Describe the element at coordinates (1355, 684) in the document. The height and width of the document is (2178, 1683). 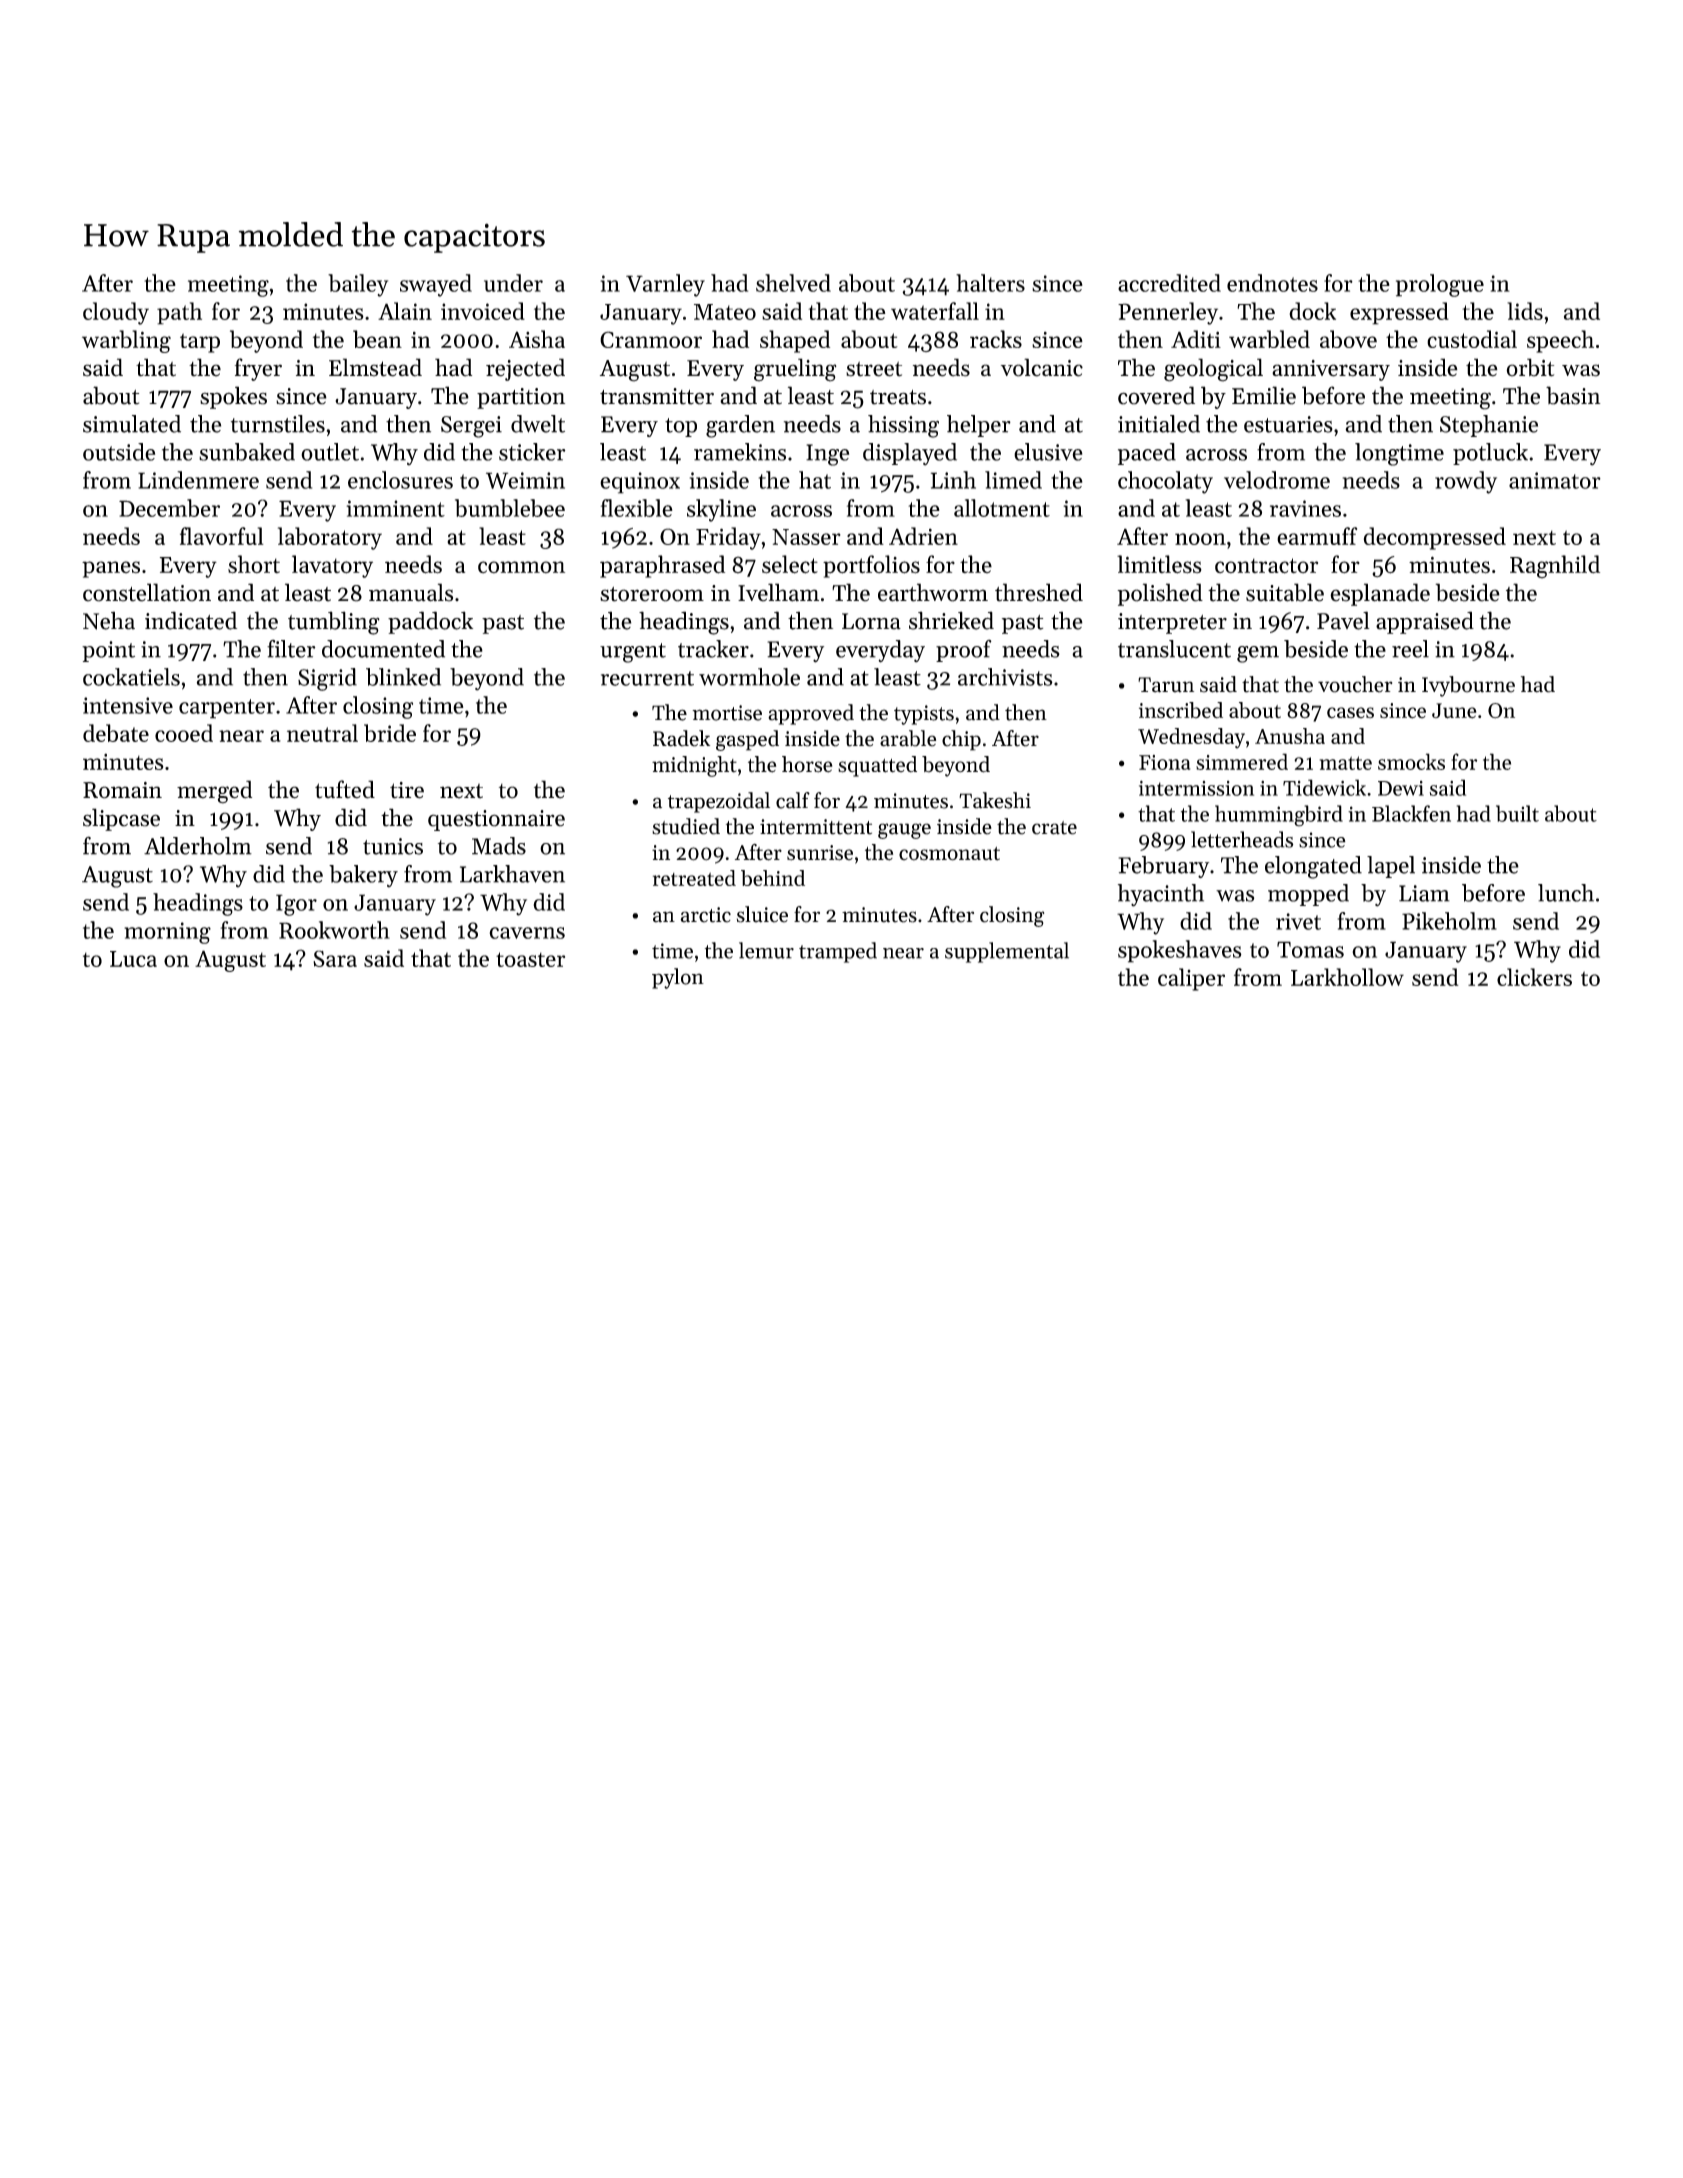
I see `voucher` at that location.
